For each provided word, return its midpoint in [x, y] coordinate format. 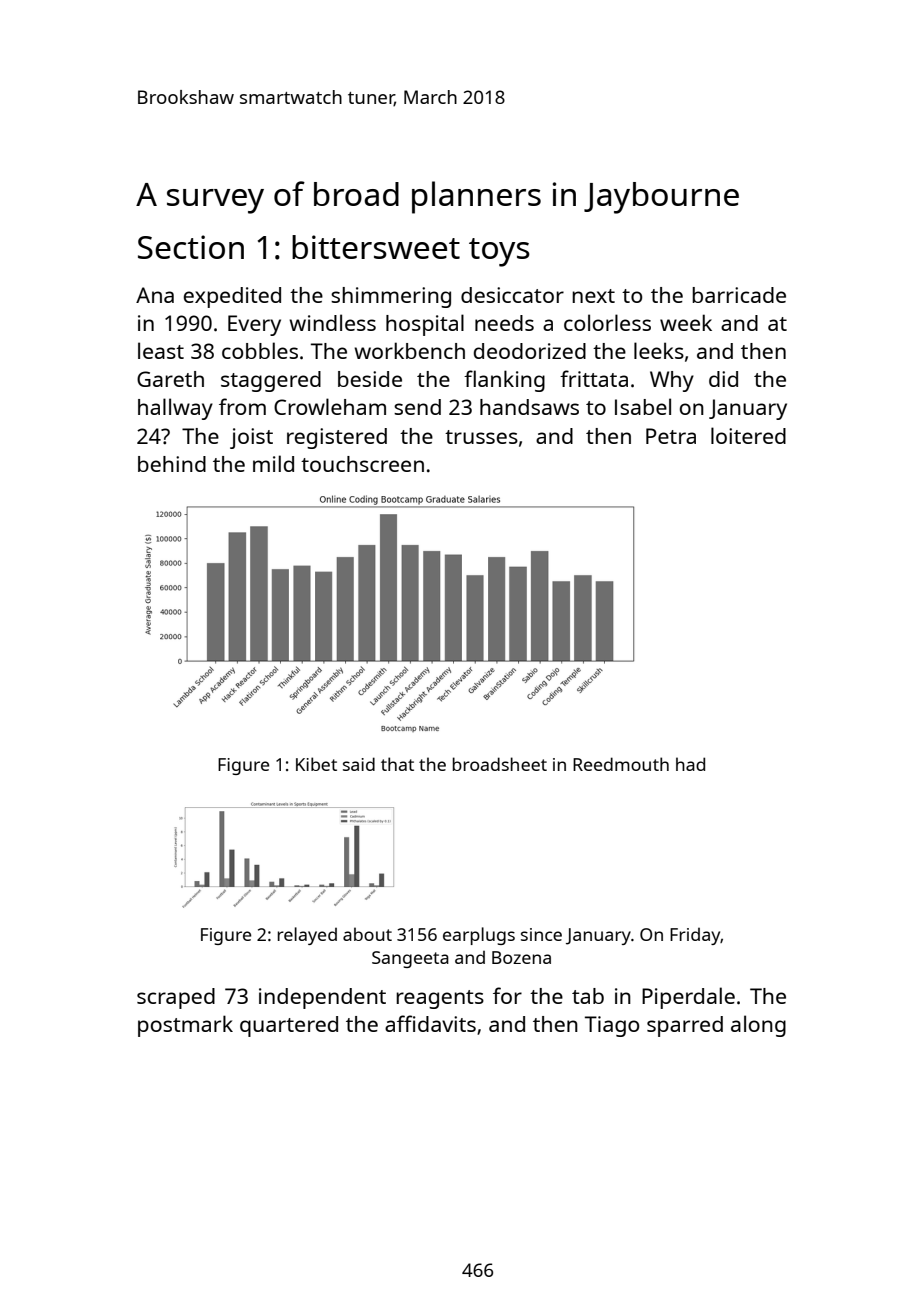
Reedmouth [621, 764]
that [397, 764]
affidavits [430, 1023]
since [541, 934]
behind [172, 464]
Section [191, 247]
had [690, 764]
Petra [671, 436]
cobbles [260, 350]
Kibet [316, 764]
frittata [594, 378]
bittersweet [376, 247]
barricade [739, 295]
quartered [289, 1026]
